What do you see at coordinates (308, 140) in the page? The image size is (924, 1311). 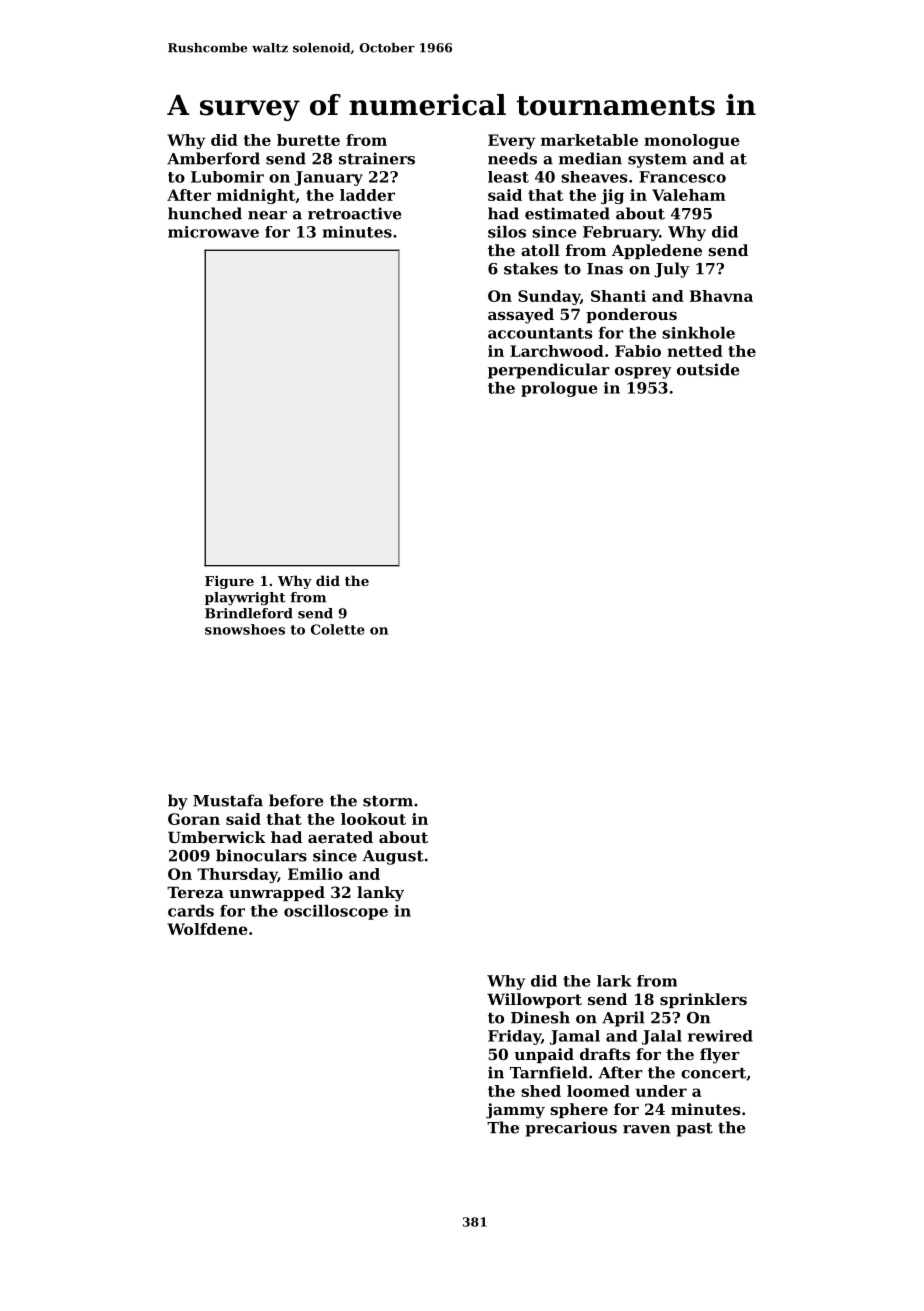 I see `burette` at bounding box center [308, 140].
